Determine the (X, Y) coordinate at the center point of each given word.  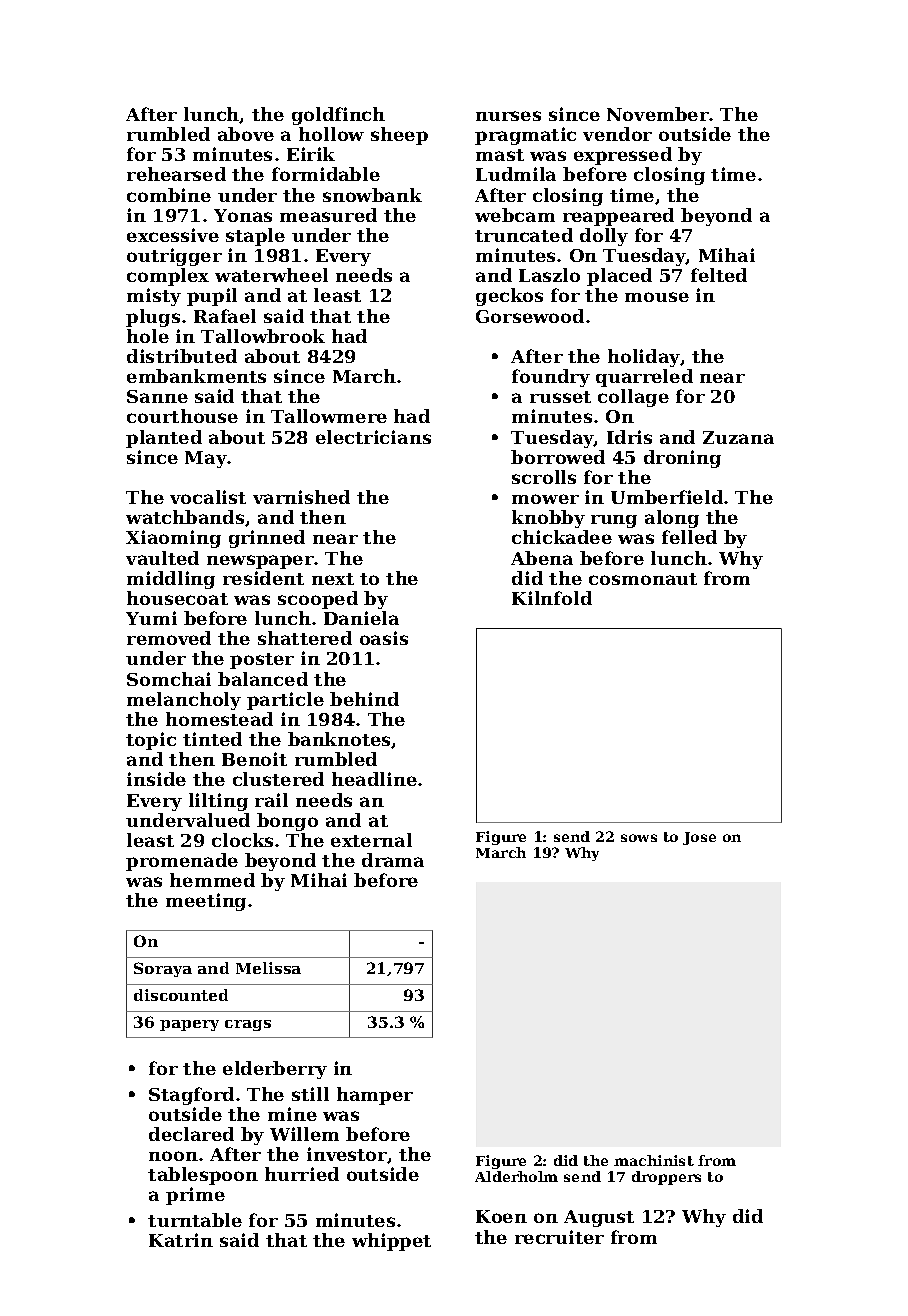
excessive (173, 235)
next (333, 579)
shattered (305, 638)
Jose (699, 838)
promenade (182, 862)
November (658, 114)
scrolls (544, 477)
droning (682, 459)
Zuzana (738, 437)
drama (393, 860)
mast (500, 155)
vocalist (208, 497)
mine (292, 1114)
